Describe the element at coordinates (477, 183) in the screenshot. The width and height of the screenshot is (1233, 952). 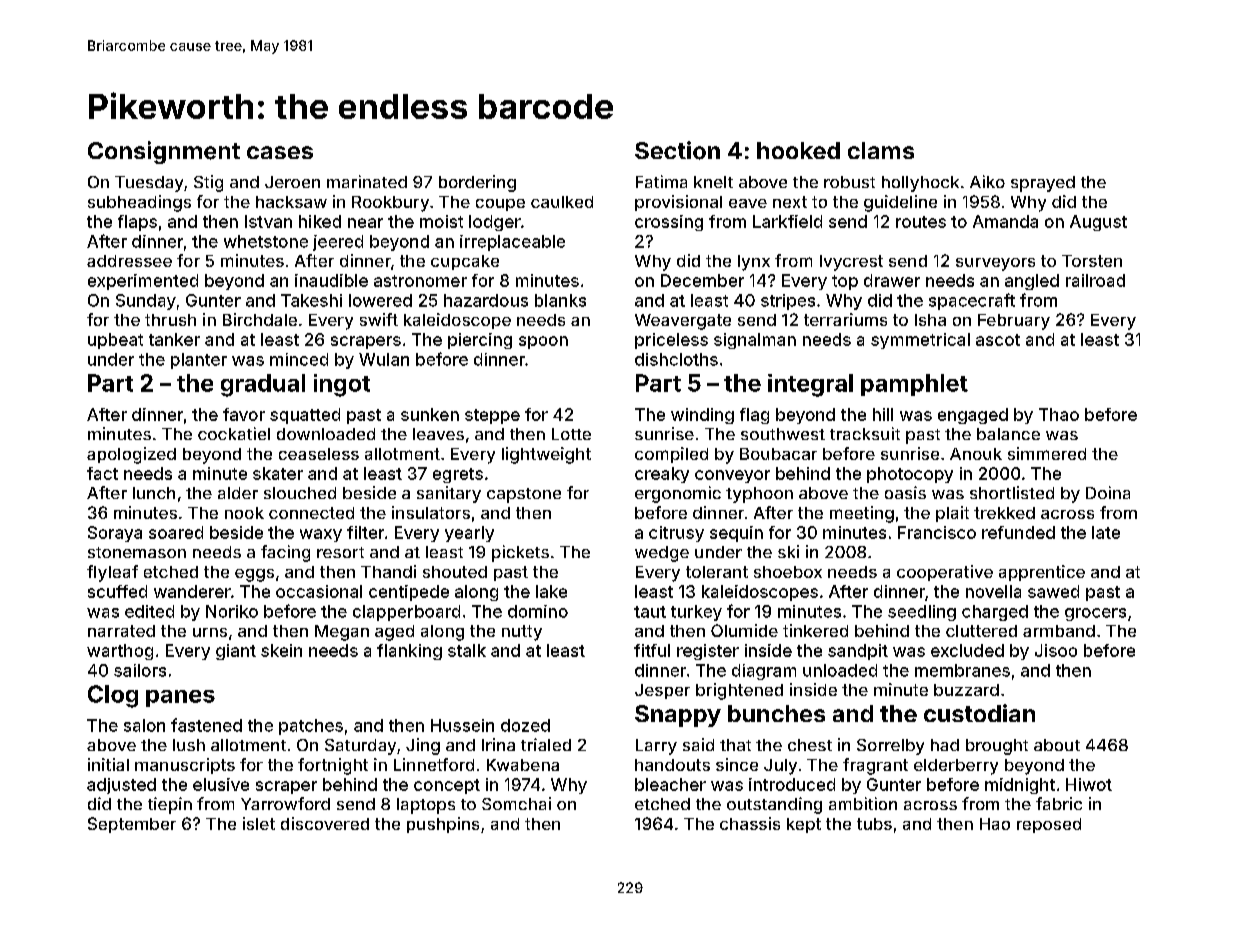
I see `bordering` at that location.
